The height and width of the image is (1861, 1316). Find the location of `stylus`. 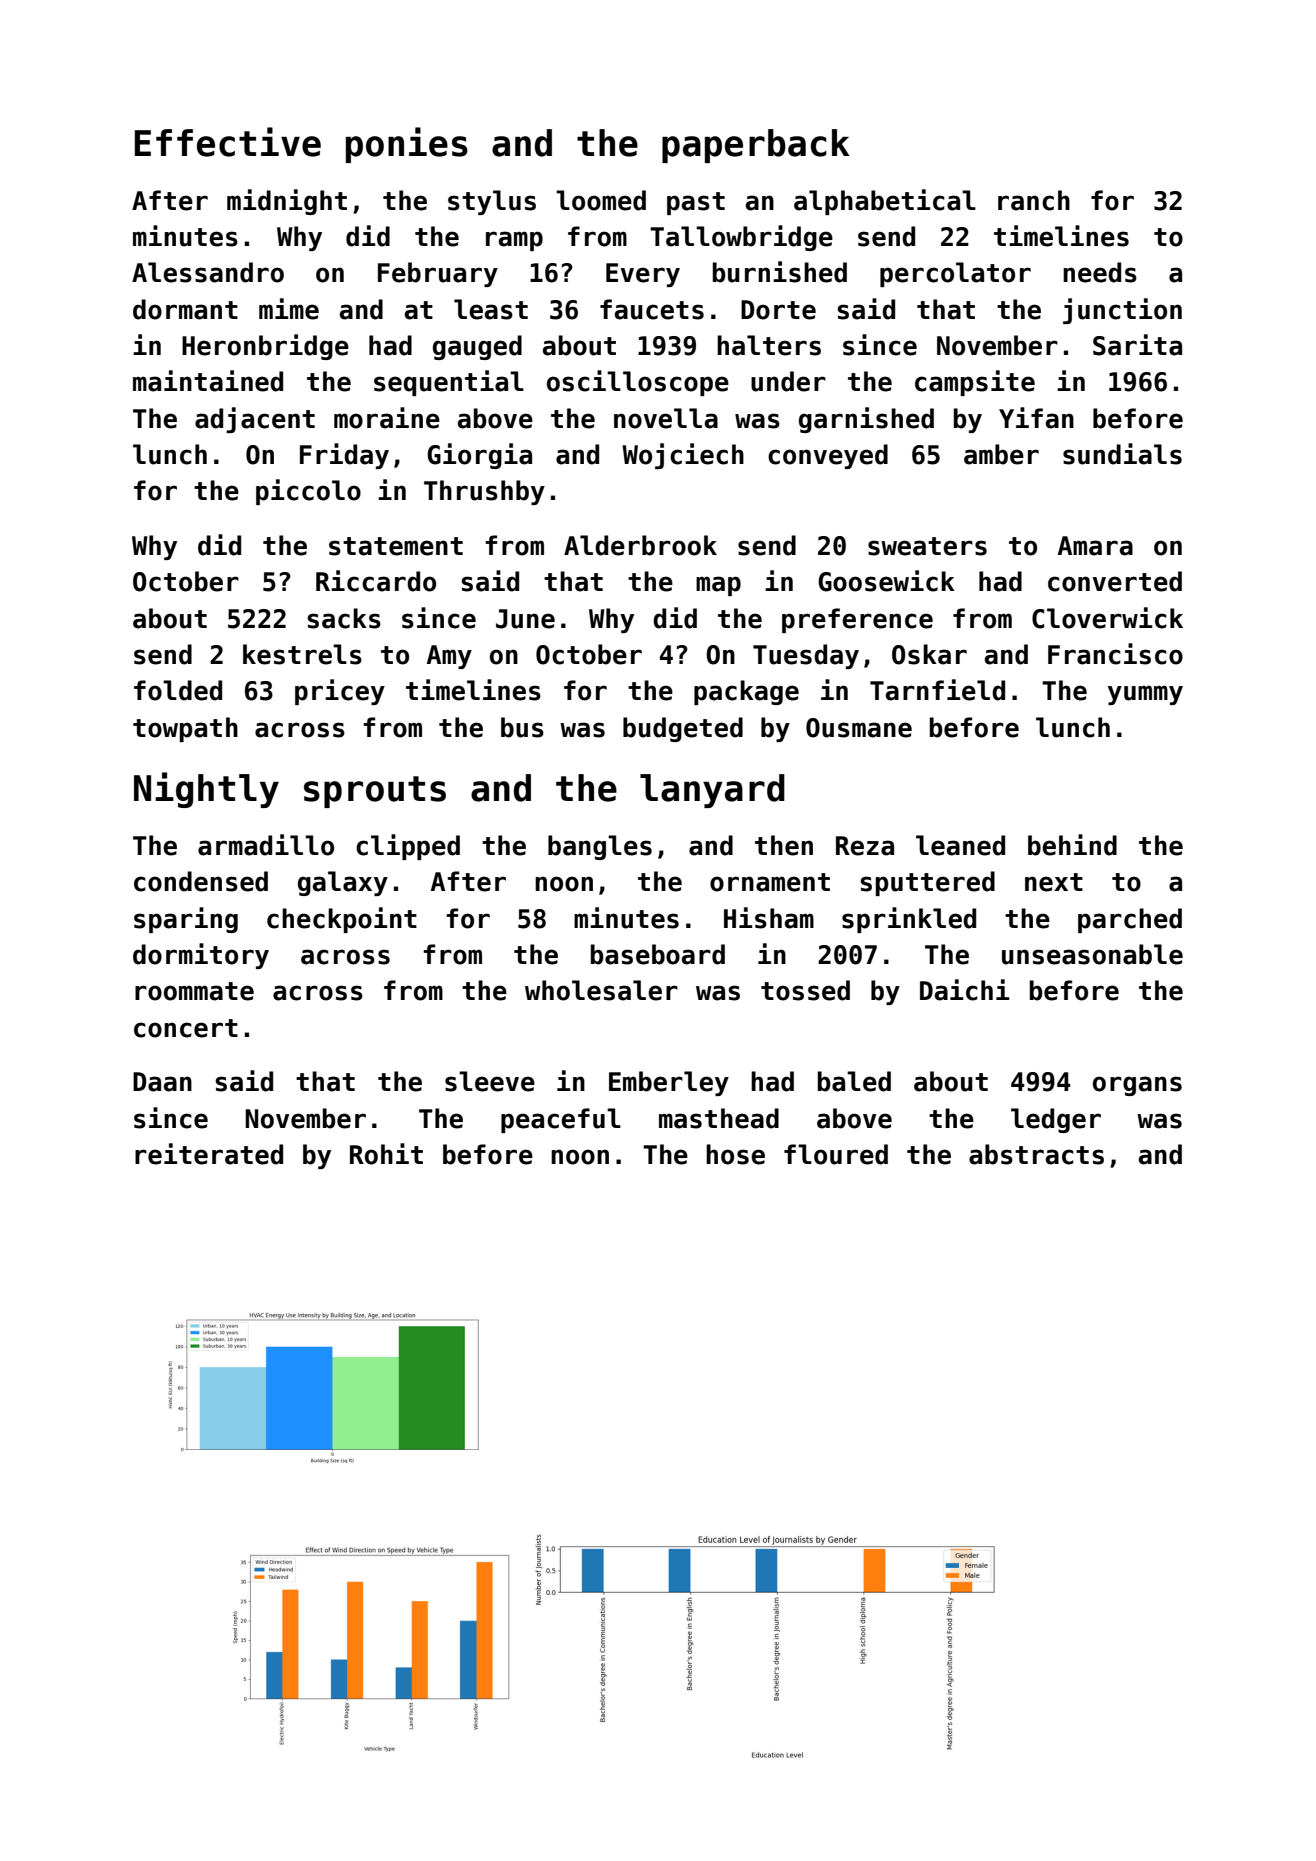

stylus is located at coordinates (492, 202).
